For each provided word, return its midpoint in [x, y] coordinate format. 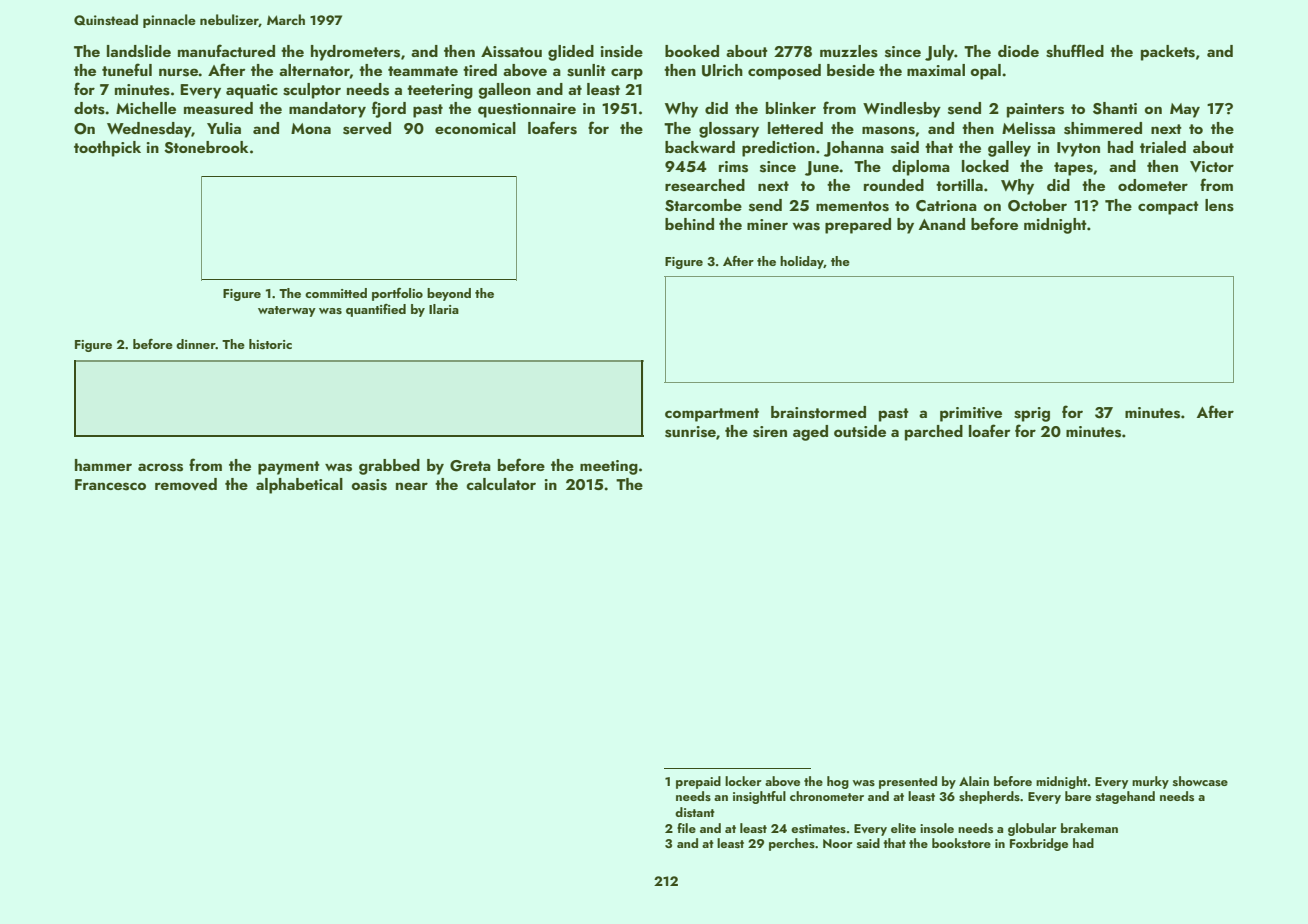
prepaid [698, 782]
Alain [974, 781]
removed [186, 484]
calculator [501, 484]
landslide [139, 51]
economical [475, 128]
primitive [971, 414]
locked [985, 166]
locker [743, 781]
